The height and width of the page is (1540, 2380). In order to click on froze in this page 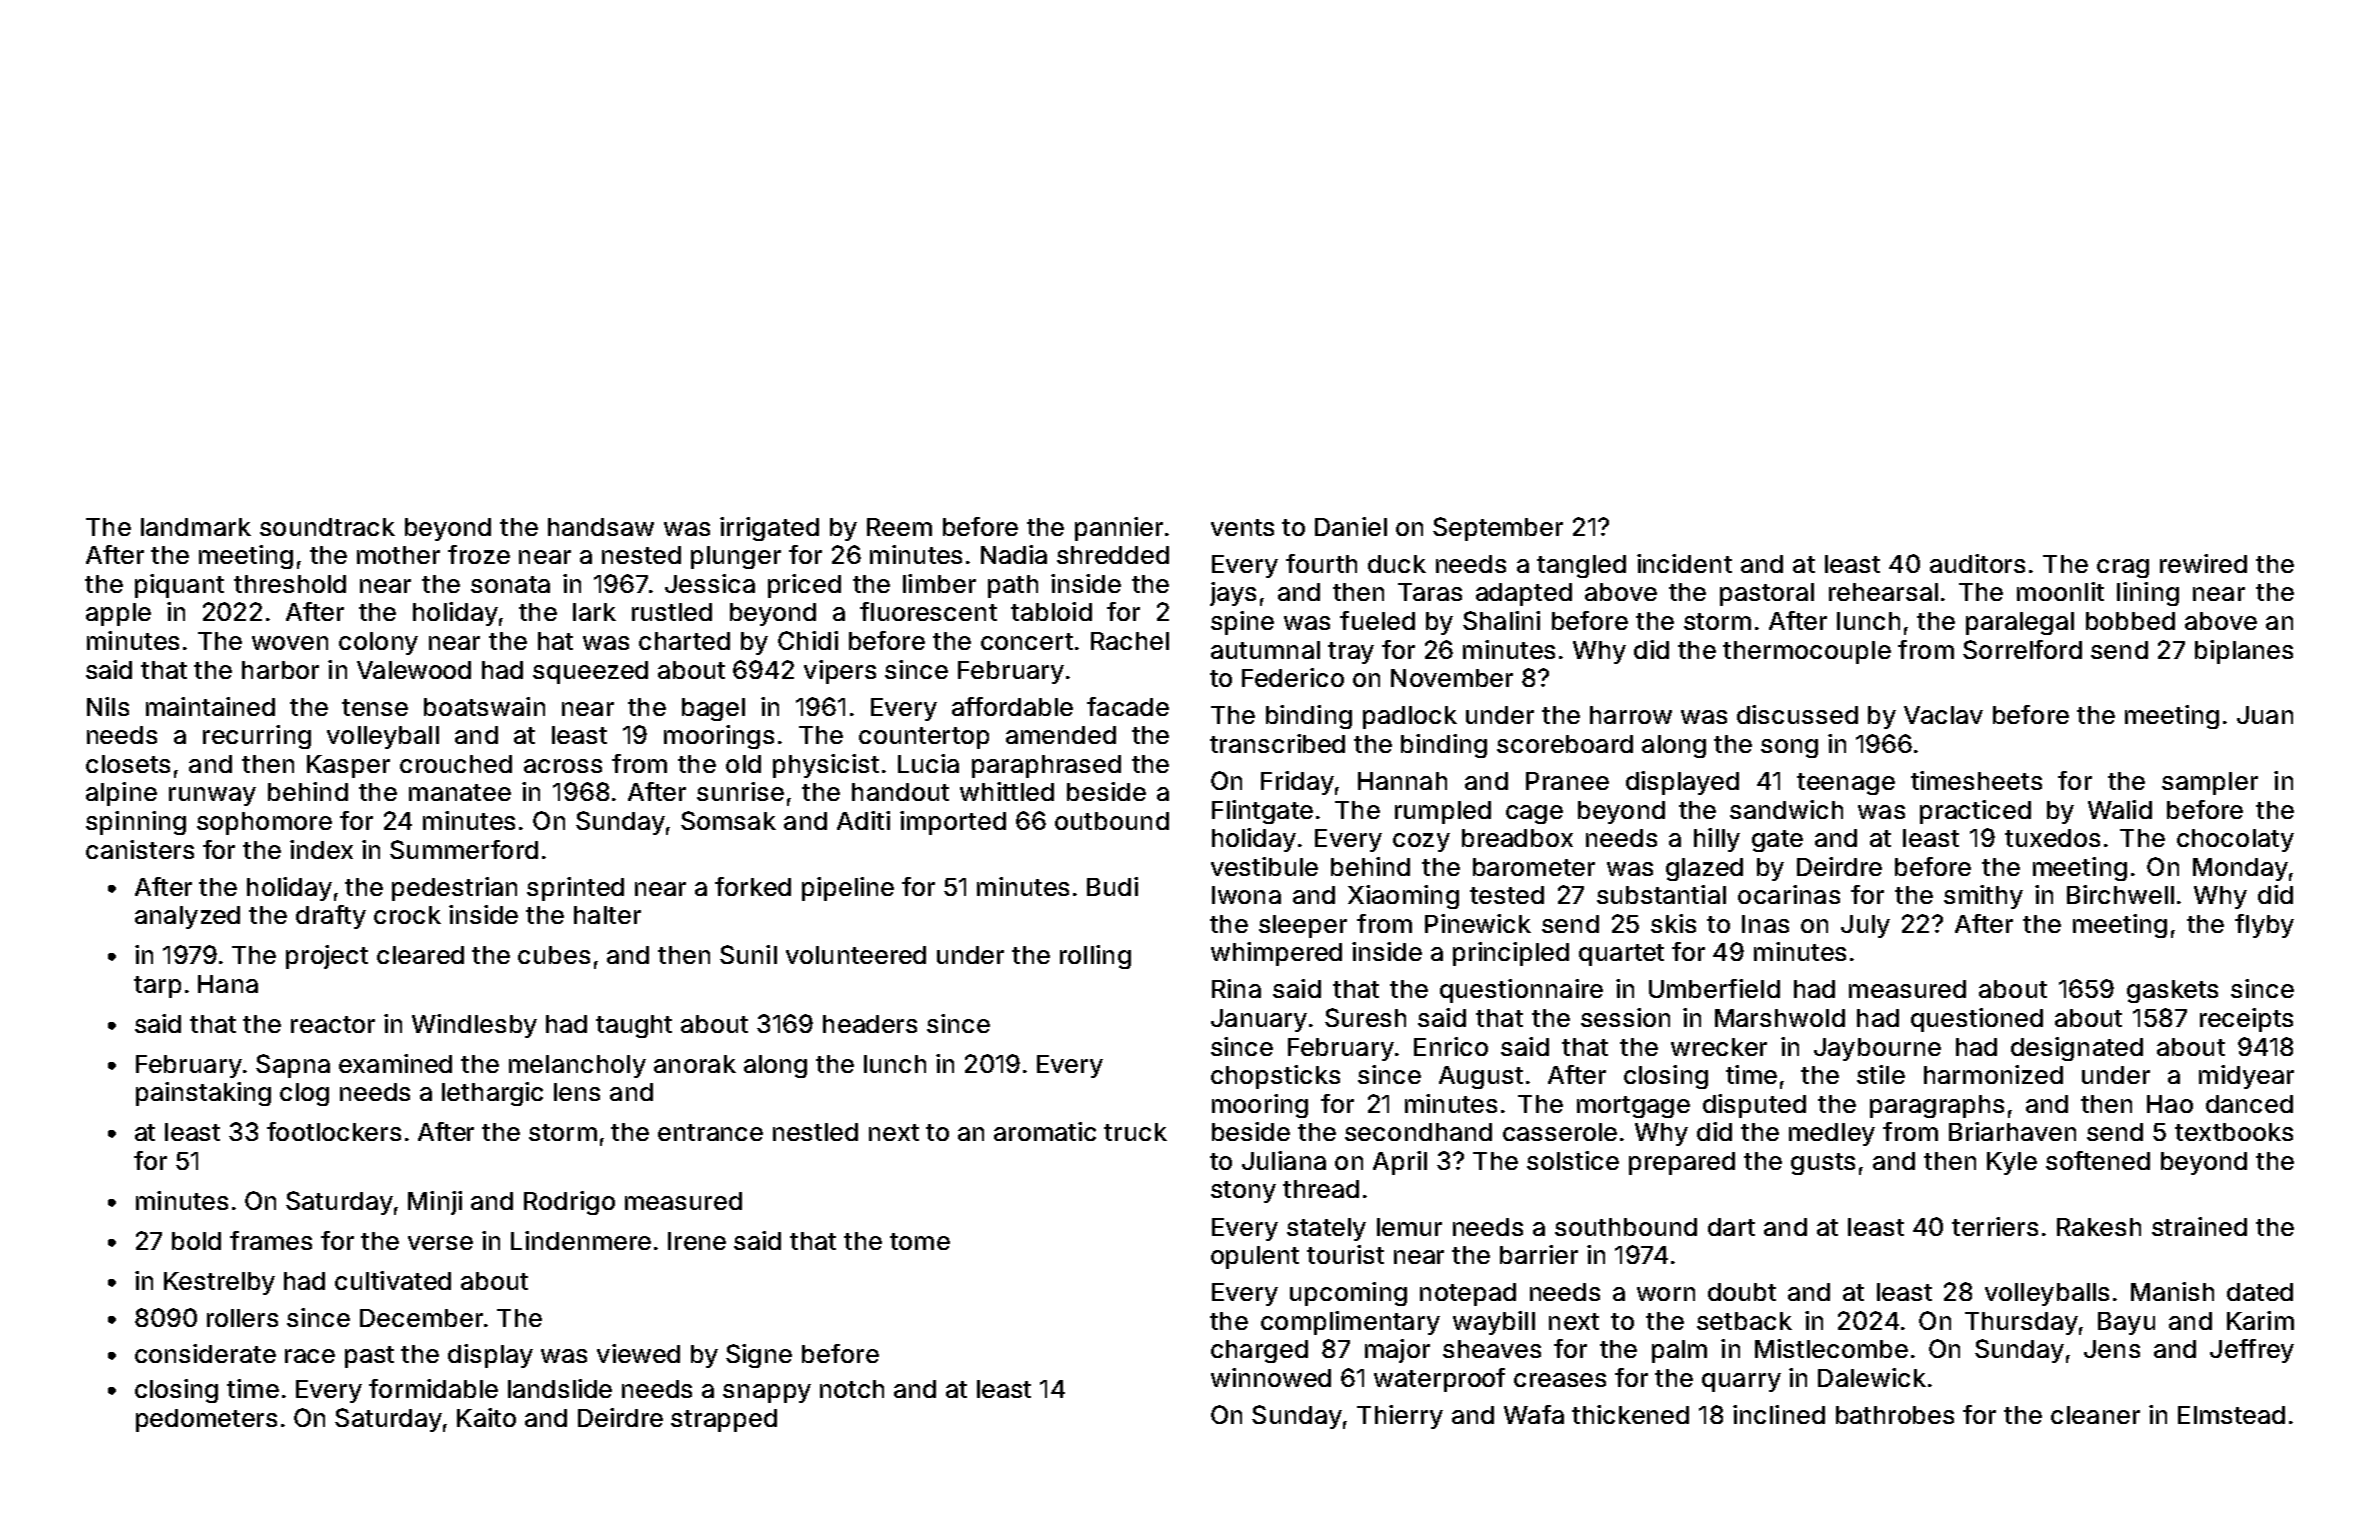, I will do `click(479, 554)`.
